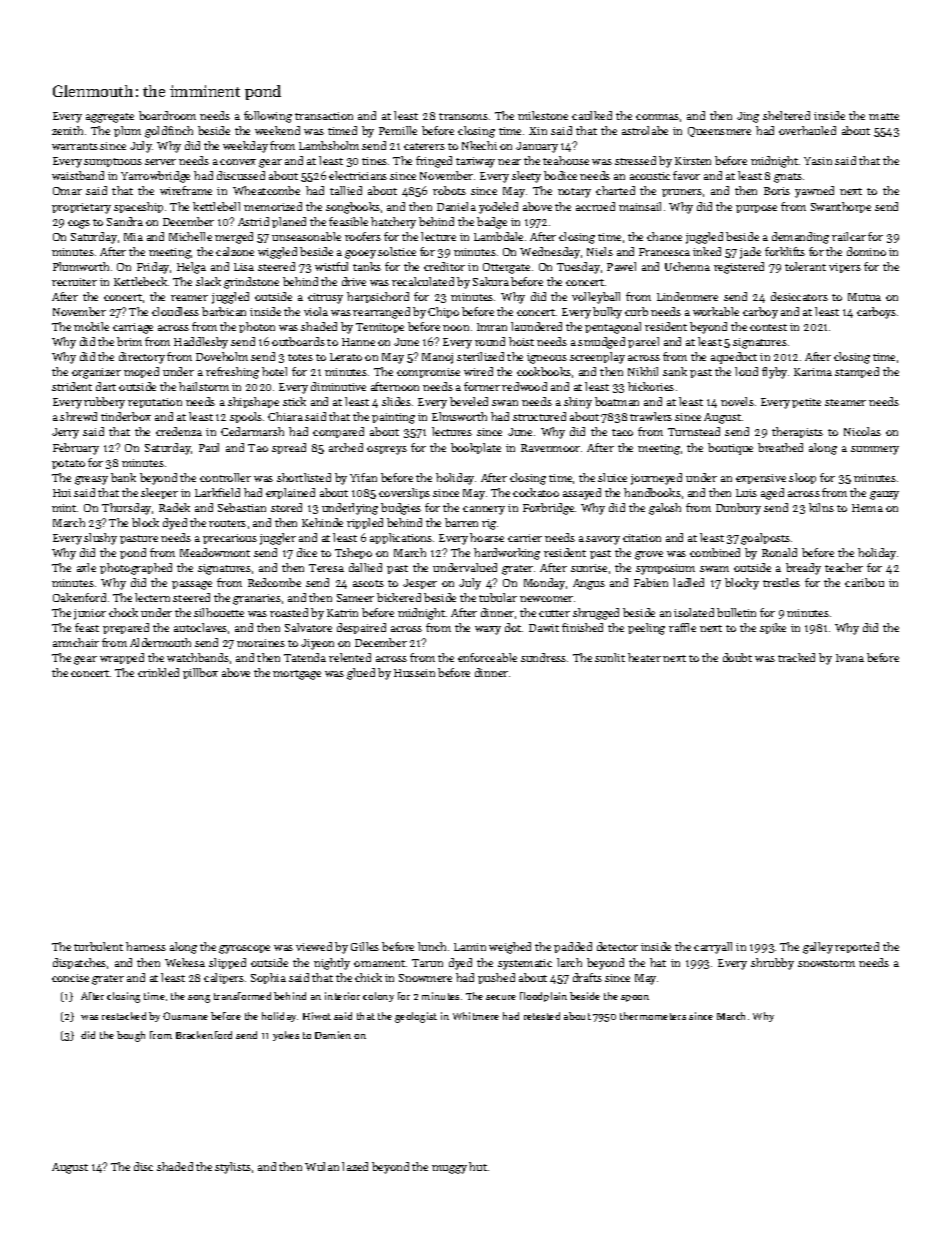  I want to click on hut, so click(478, 1166).
